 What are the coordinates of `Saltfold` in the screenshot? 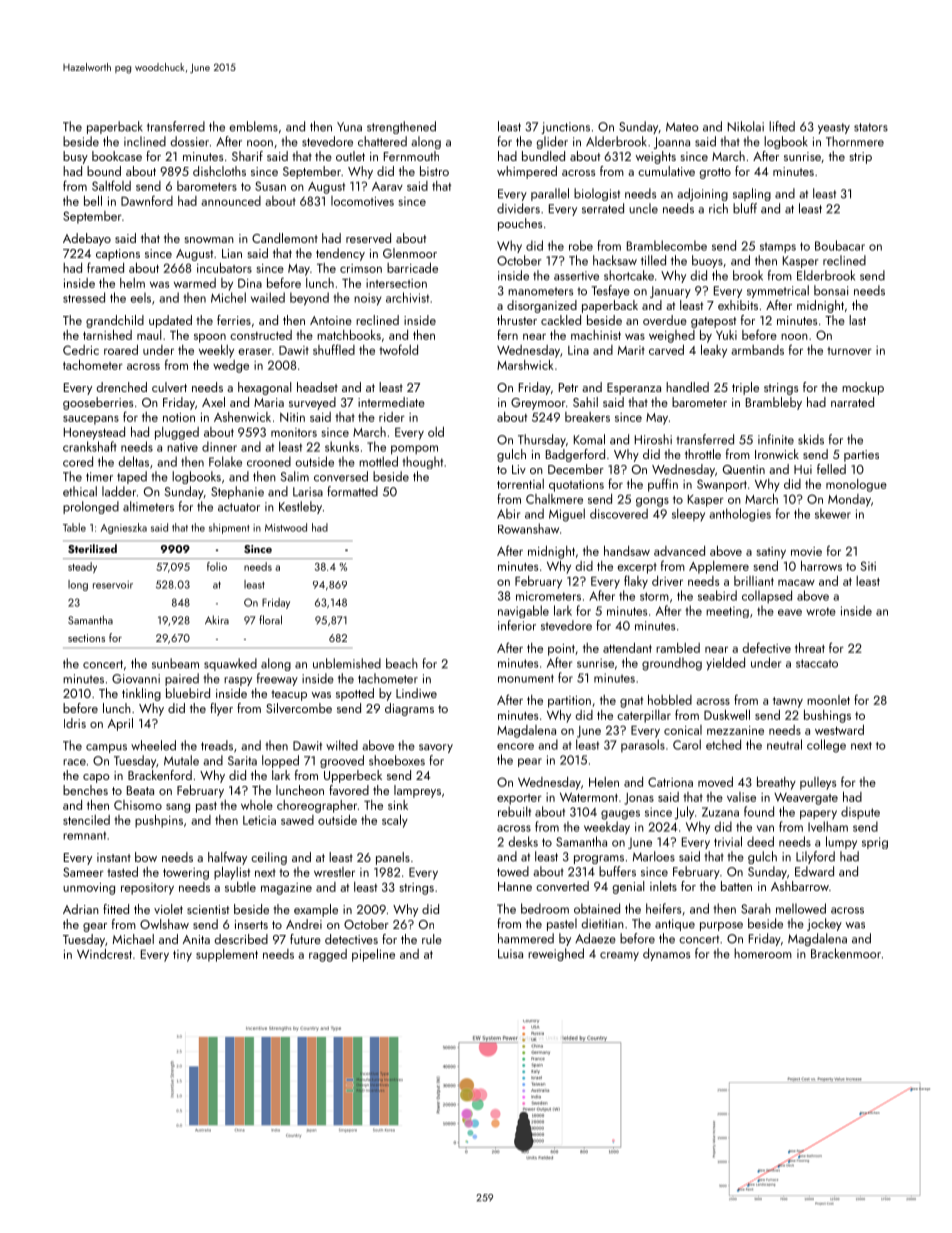 It's located at (111, 185).
